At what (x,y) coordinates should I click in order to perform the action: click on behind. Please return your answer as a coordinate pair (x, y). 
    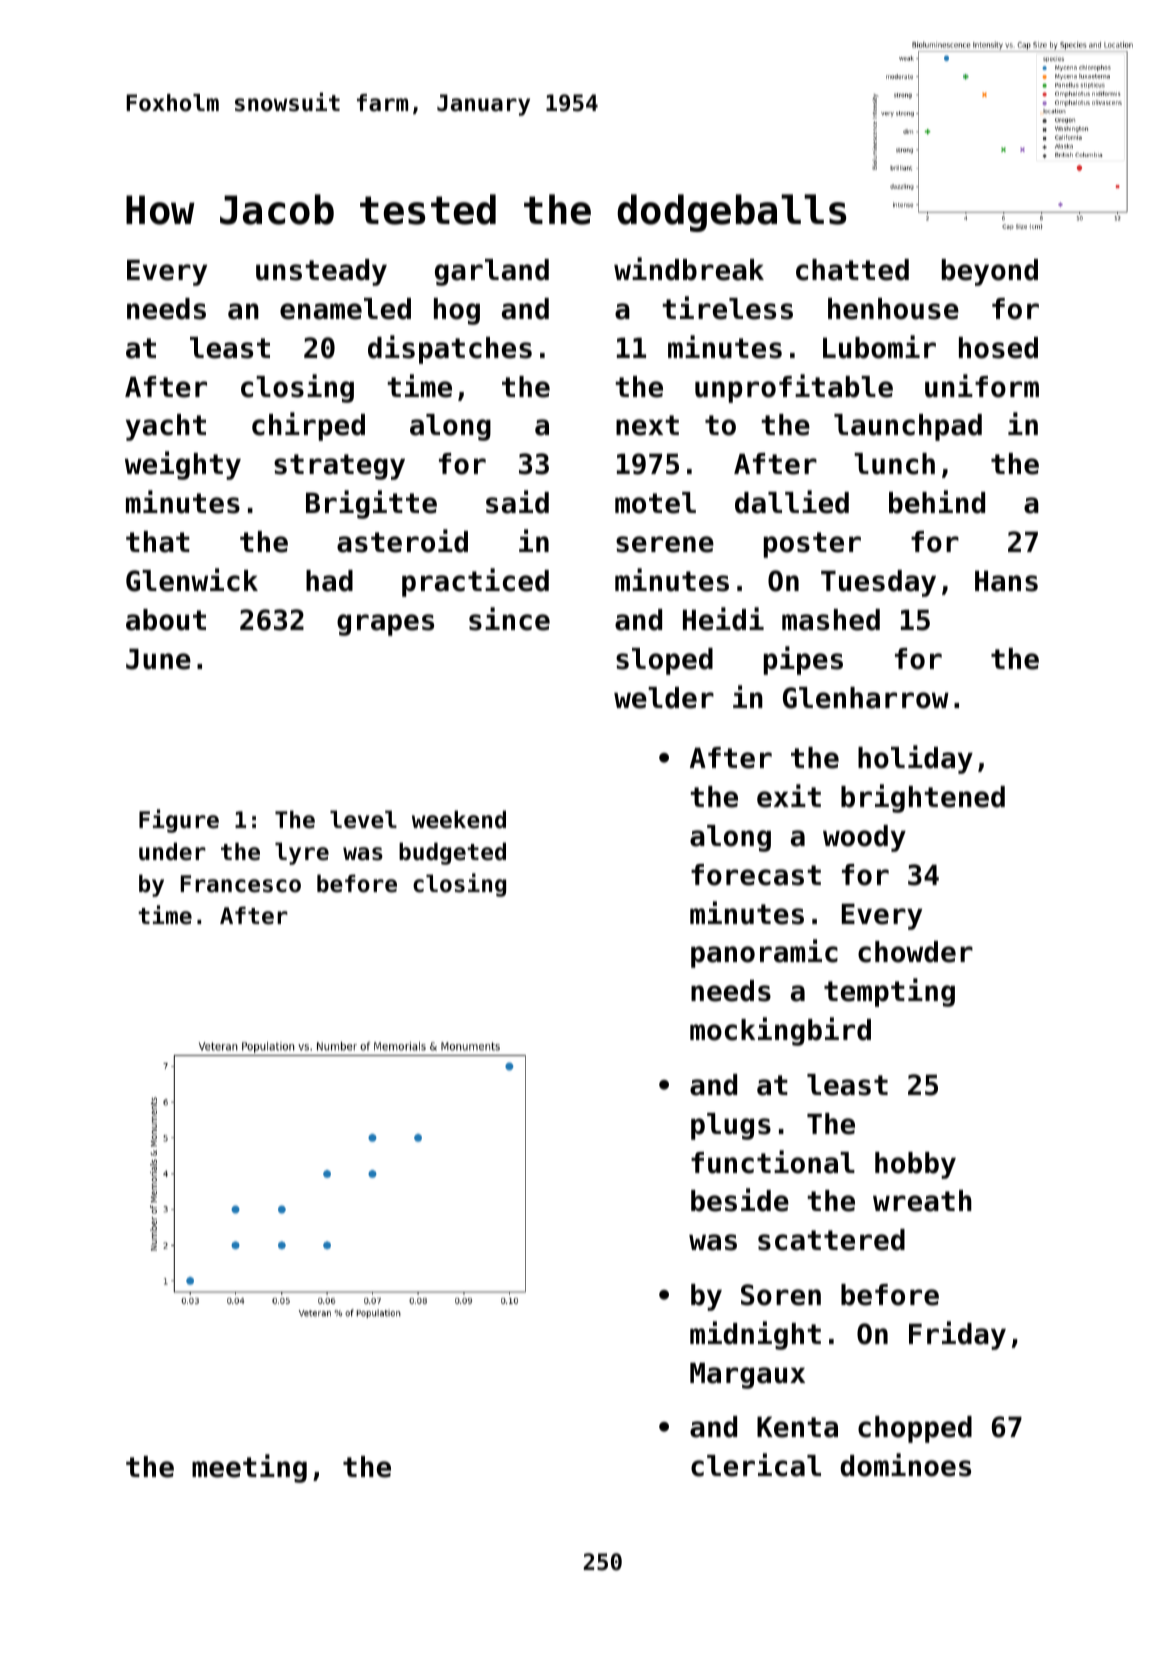
    Looking at the image, I should click on (937, 502).
